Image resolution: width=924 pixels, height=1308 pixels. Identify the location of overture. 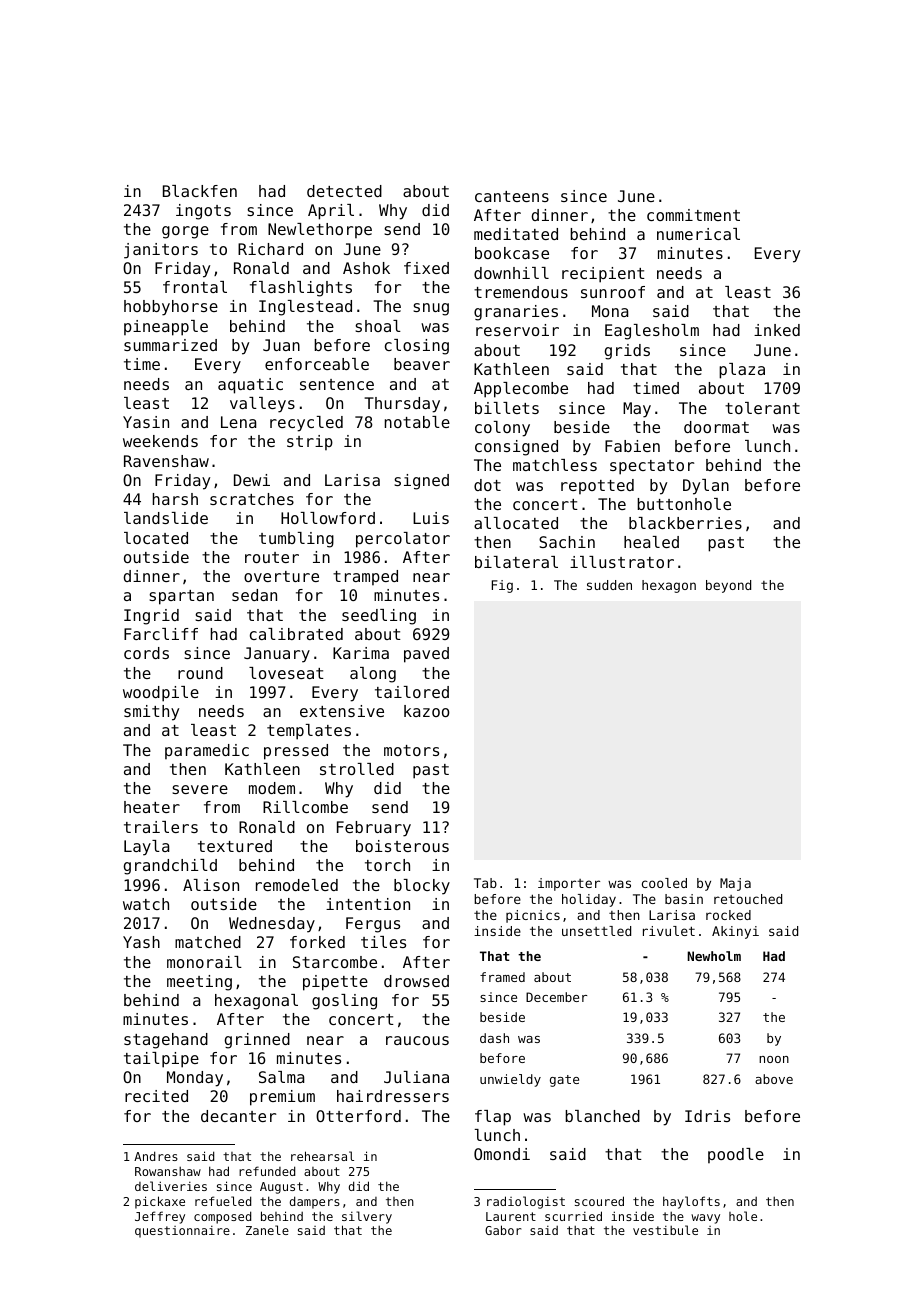
(281, 576).
